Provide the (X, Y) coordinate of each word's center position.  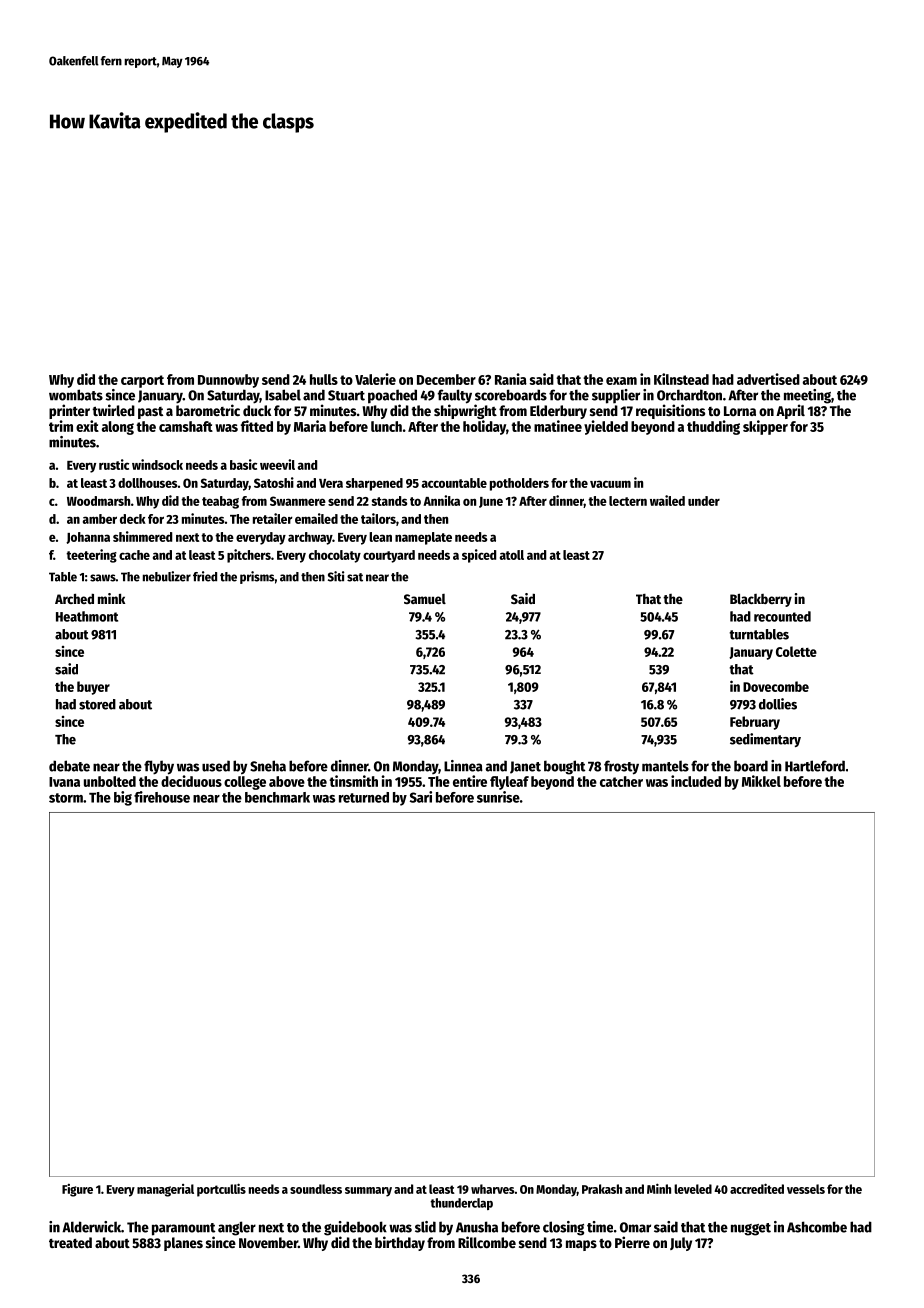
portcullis (221, 1190)
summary (368, 1192)
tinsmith (353, 781)
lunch (386, 426)
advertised (768, 379)
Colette (796, 651)
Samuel (425, 599)
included (696, 781)
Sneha (268, 766)
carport (142, 381)
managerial (165, 1190)
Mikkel (761, 781)
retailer (273, 518)
